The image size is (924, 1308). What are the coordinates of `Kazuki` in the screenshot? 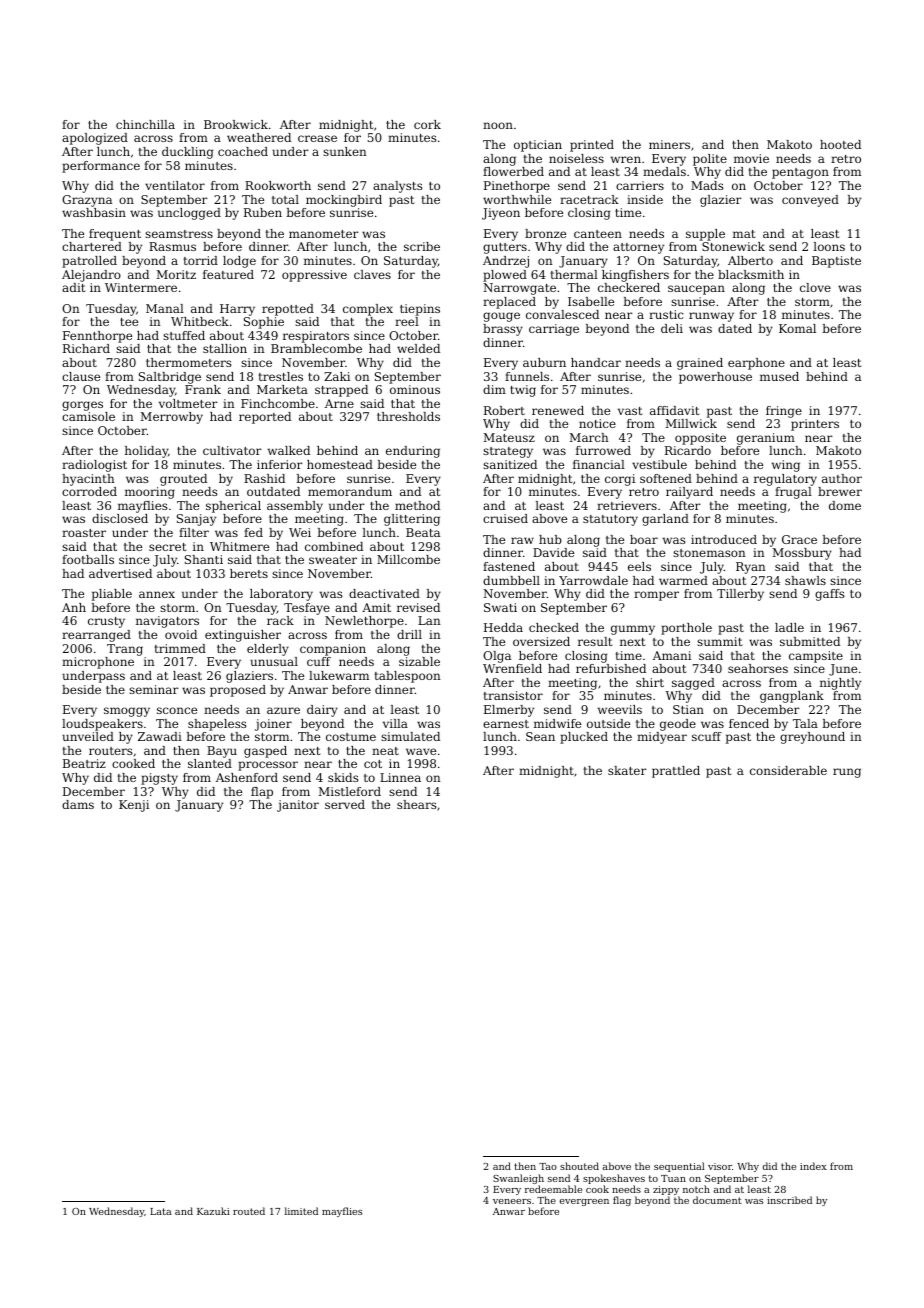 It's located at (213, 1211).
